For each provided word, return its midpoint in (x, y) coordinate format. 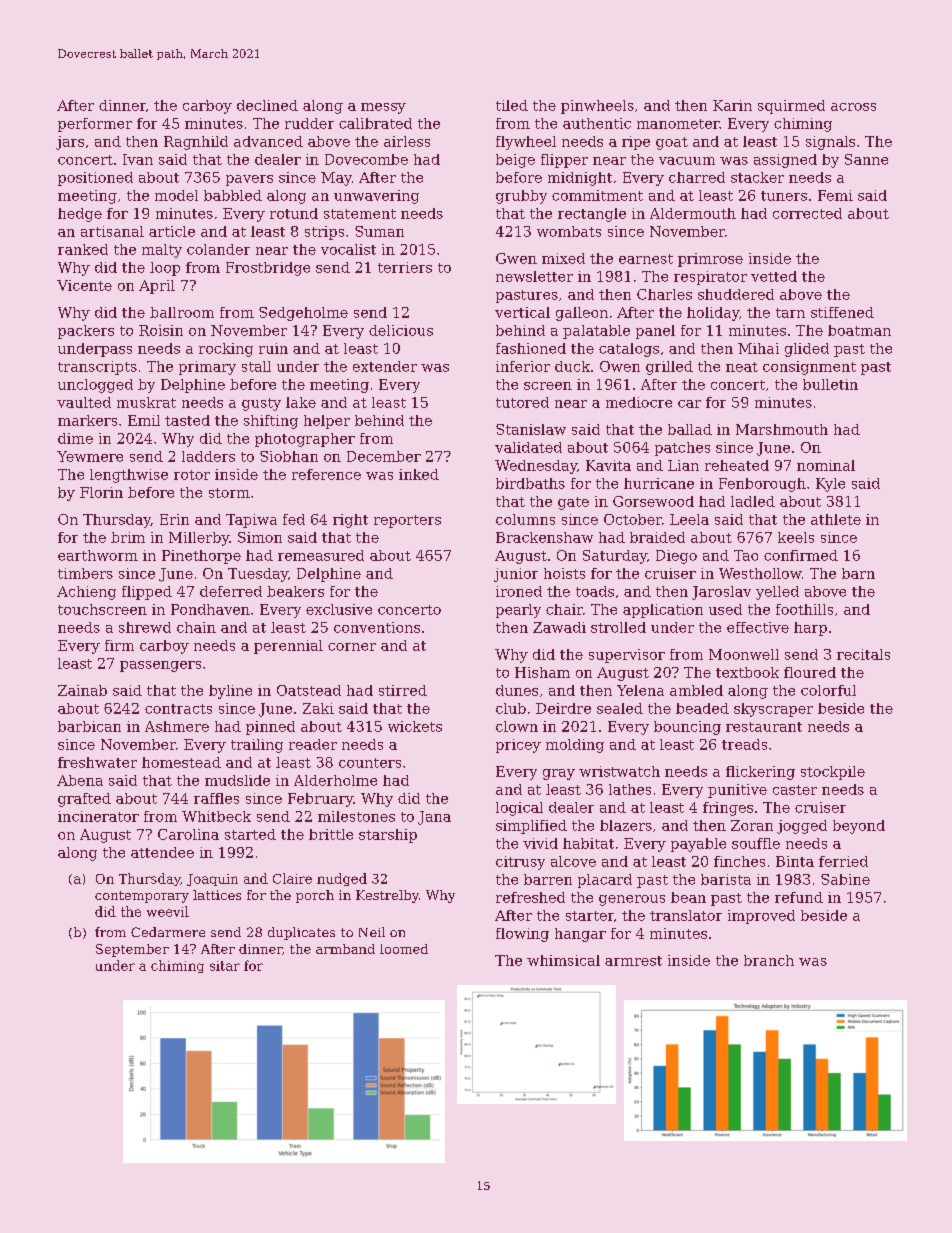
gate (573, 503)
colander (218, 249)
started (250, 834)
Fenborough (762, 485)
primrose (710, 260)
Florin (101, 492)
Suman (379, 231)
